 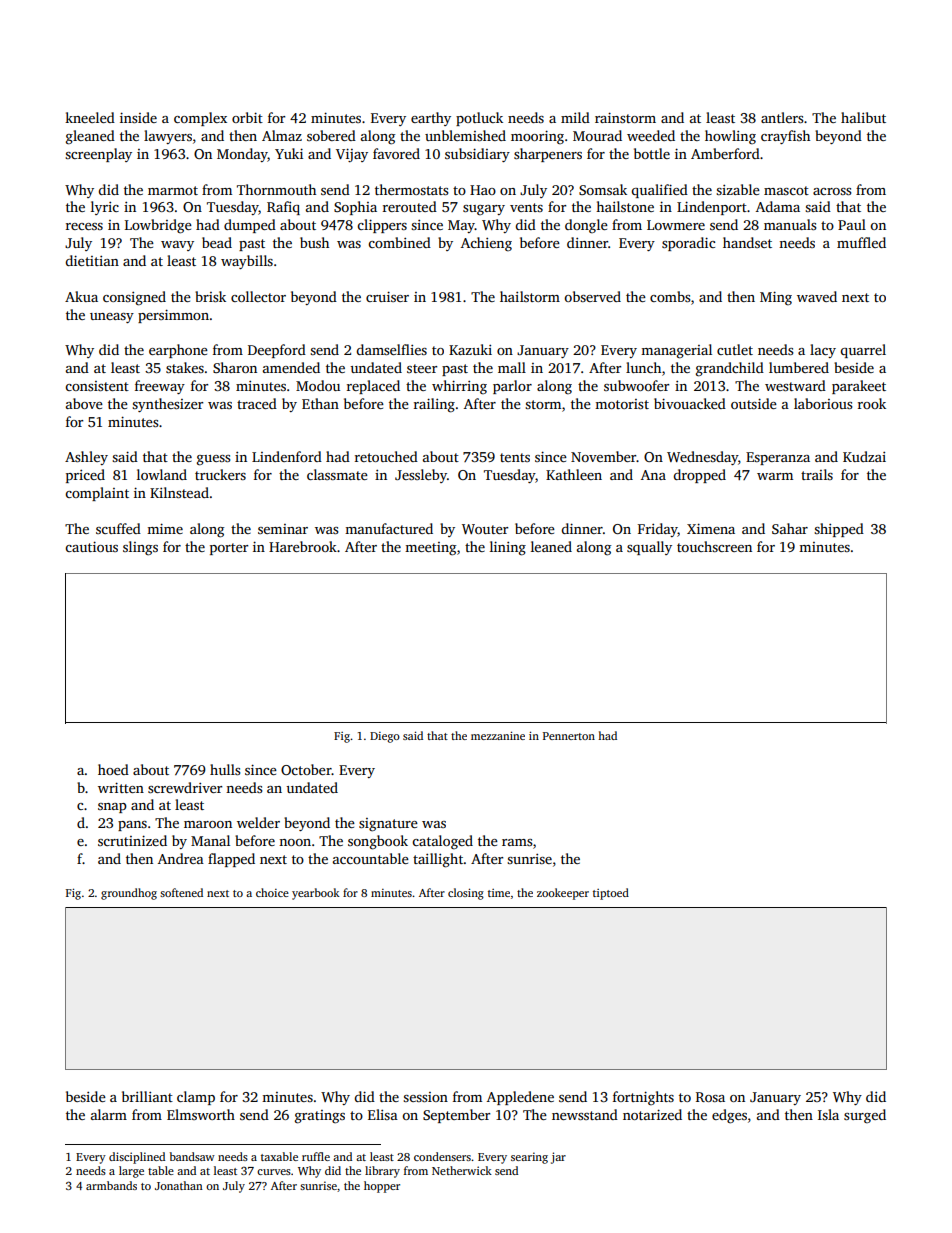 I want to click on lining, so click(x=508, y=548).
